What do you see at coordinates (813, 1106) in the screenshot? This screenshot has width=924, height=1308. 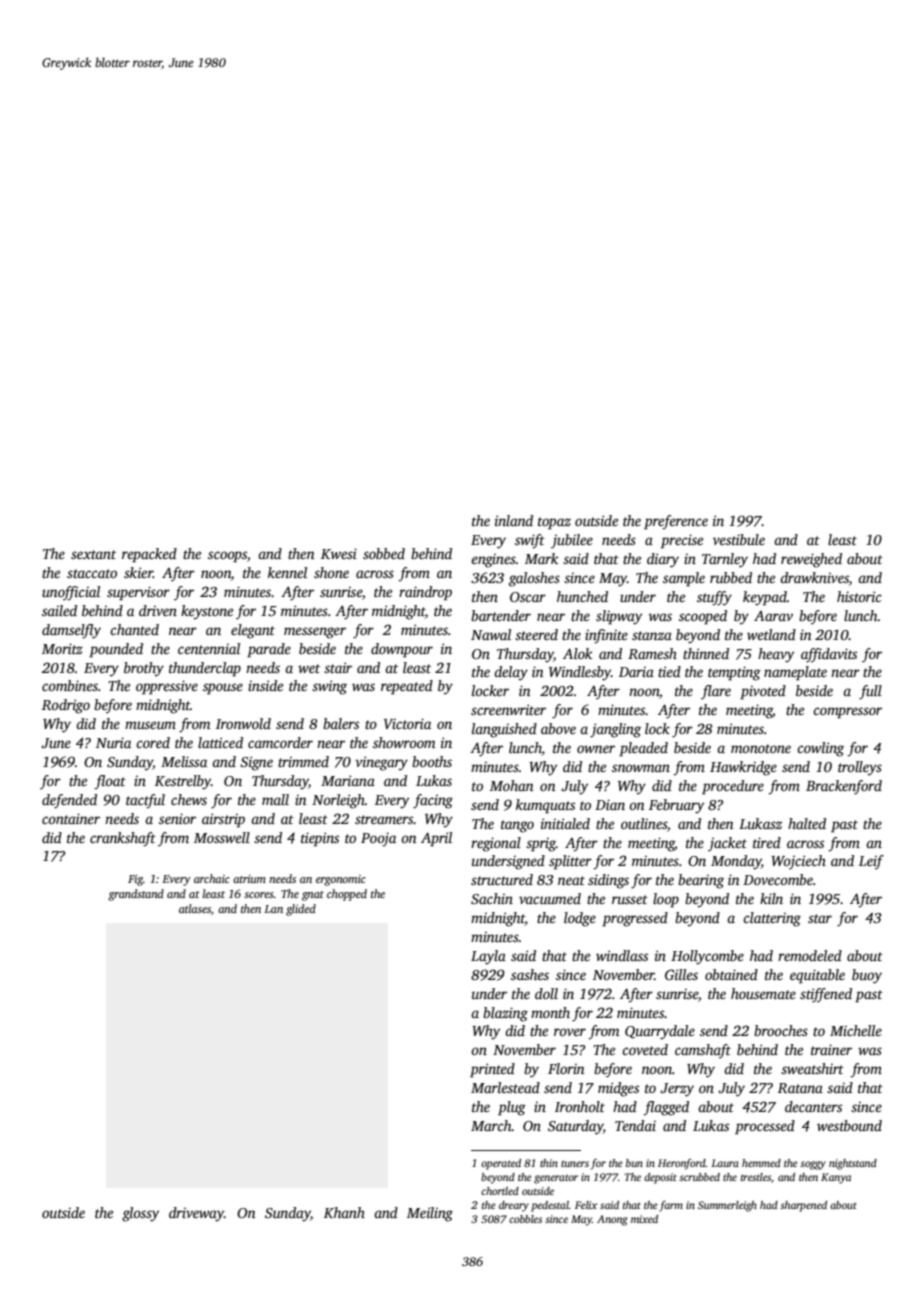 I see `decanters` at bounding box center [813, 1106].
